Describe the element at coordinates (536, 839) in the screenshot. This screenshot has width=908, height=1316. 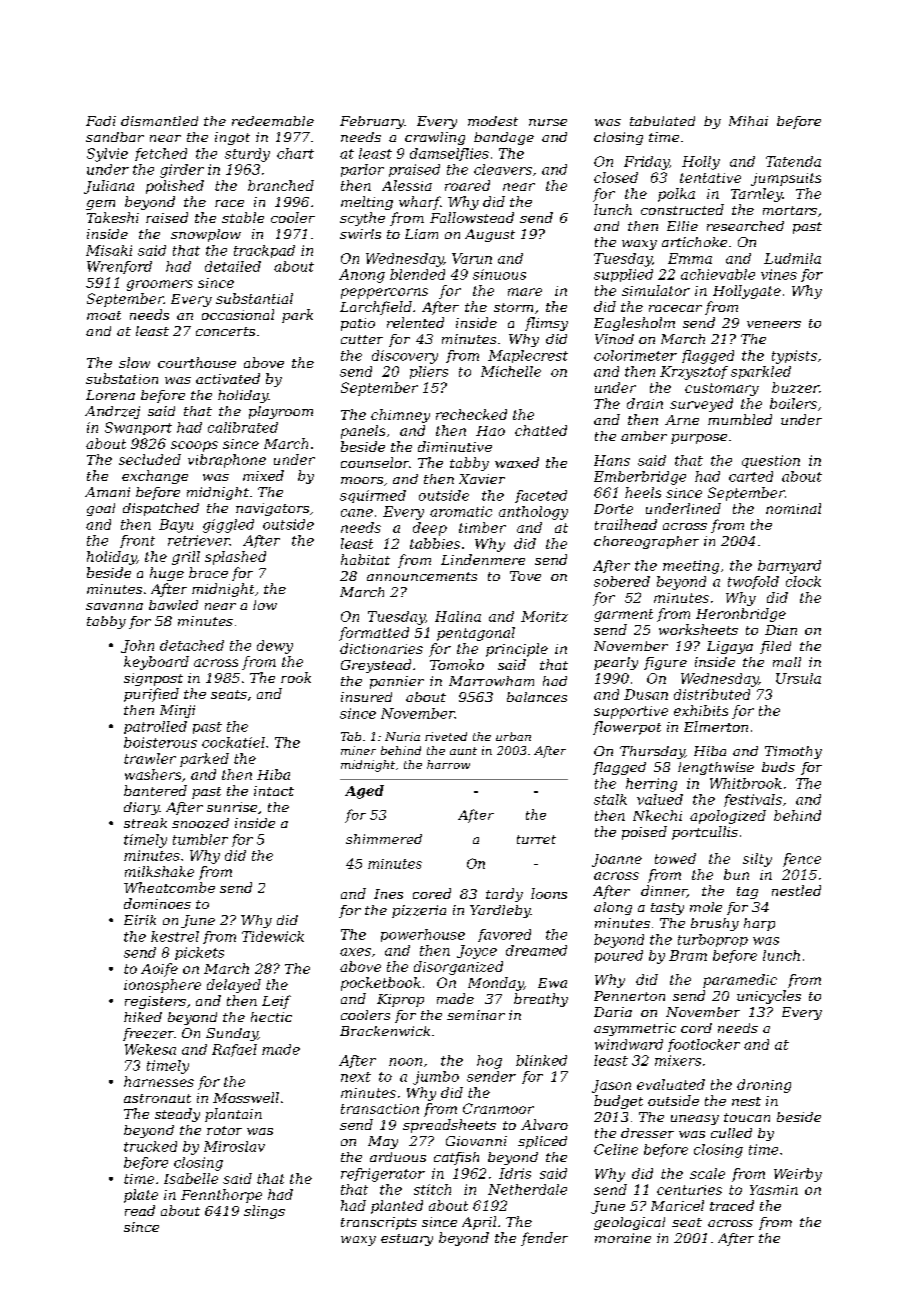
I see `turret` at that location.
